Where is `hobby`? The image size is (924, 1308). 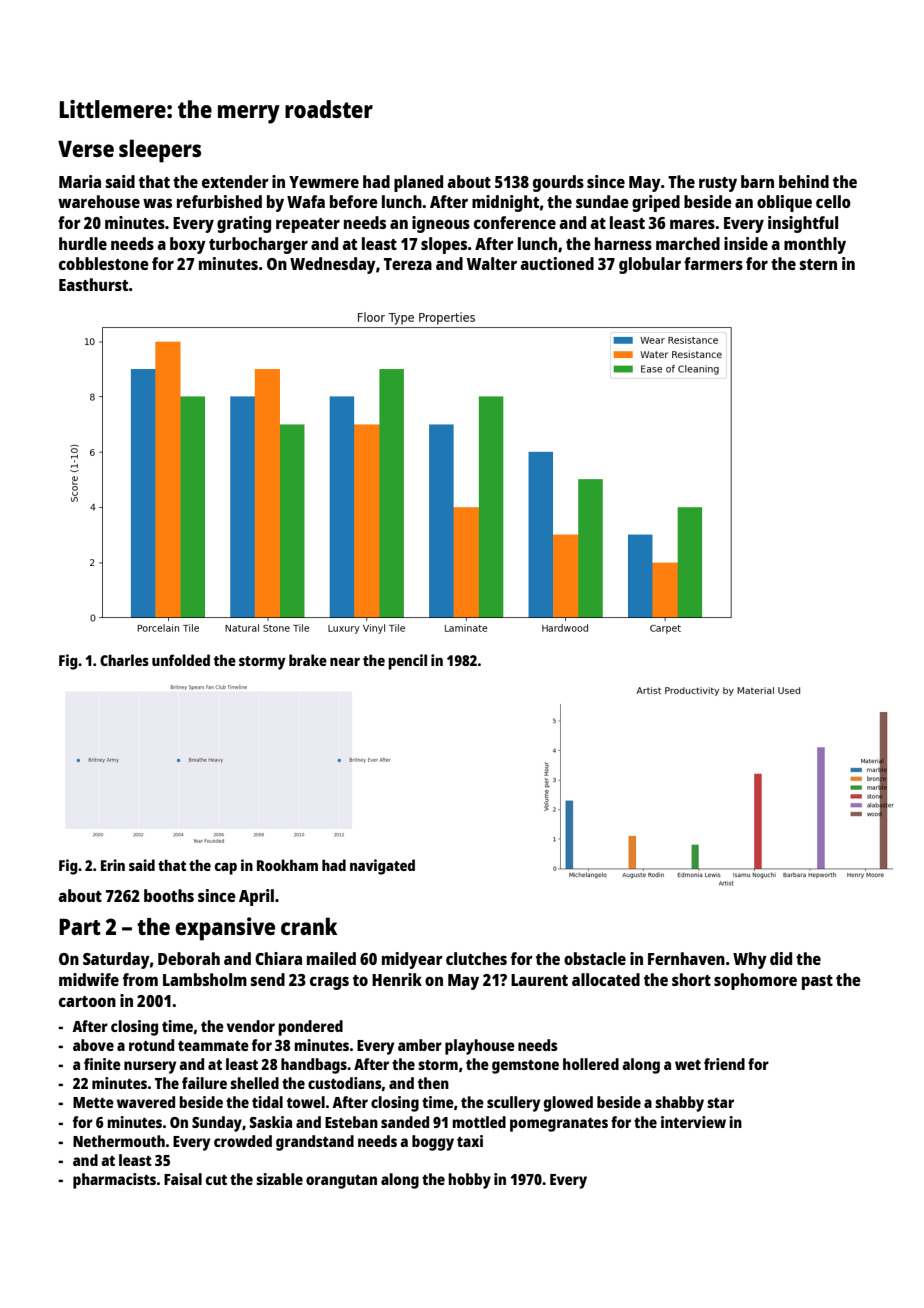
hobby is located at coordinates (469, 1181).
